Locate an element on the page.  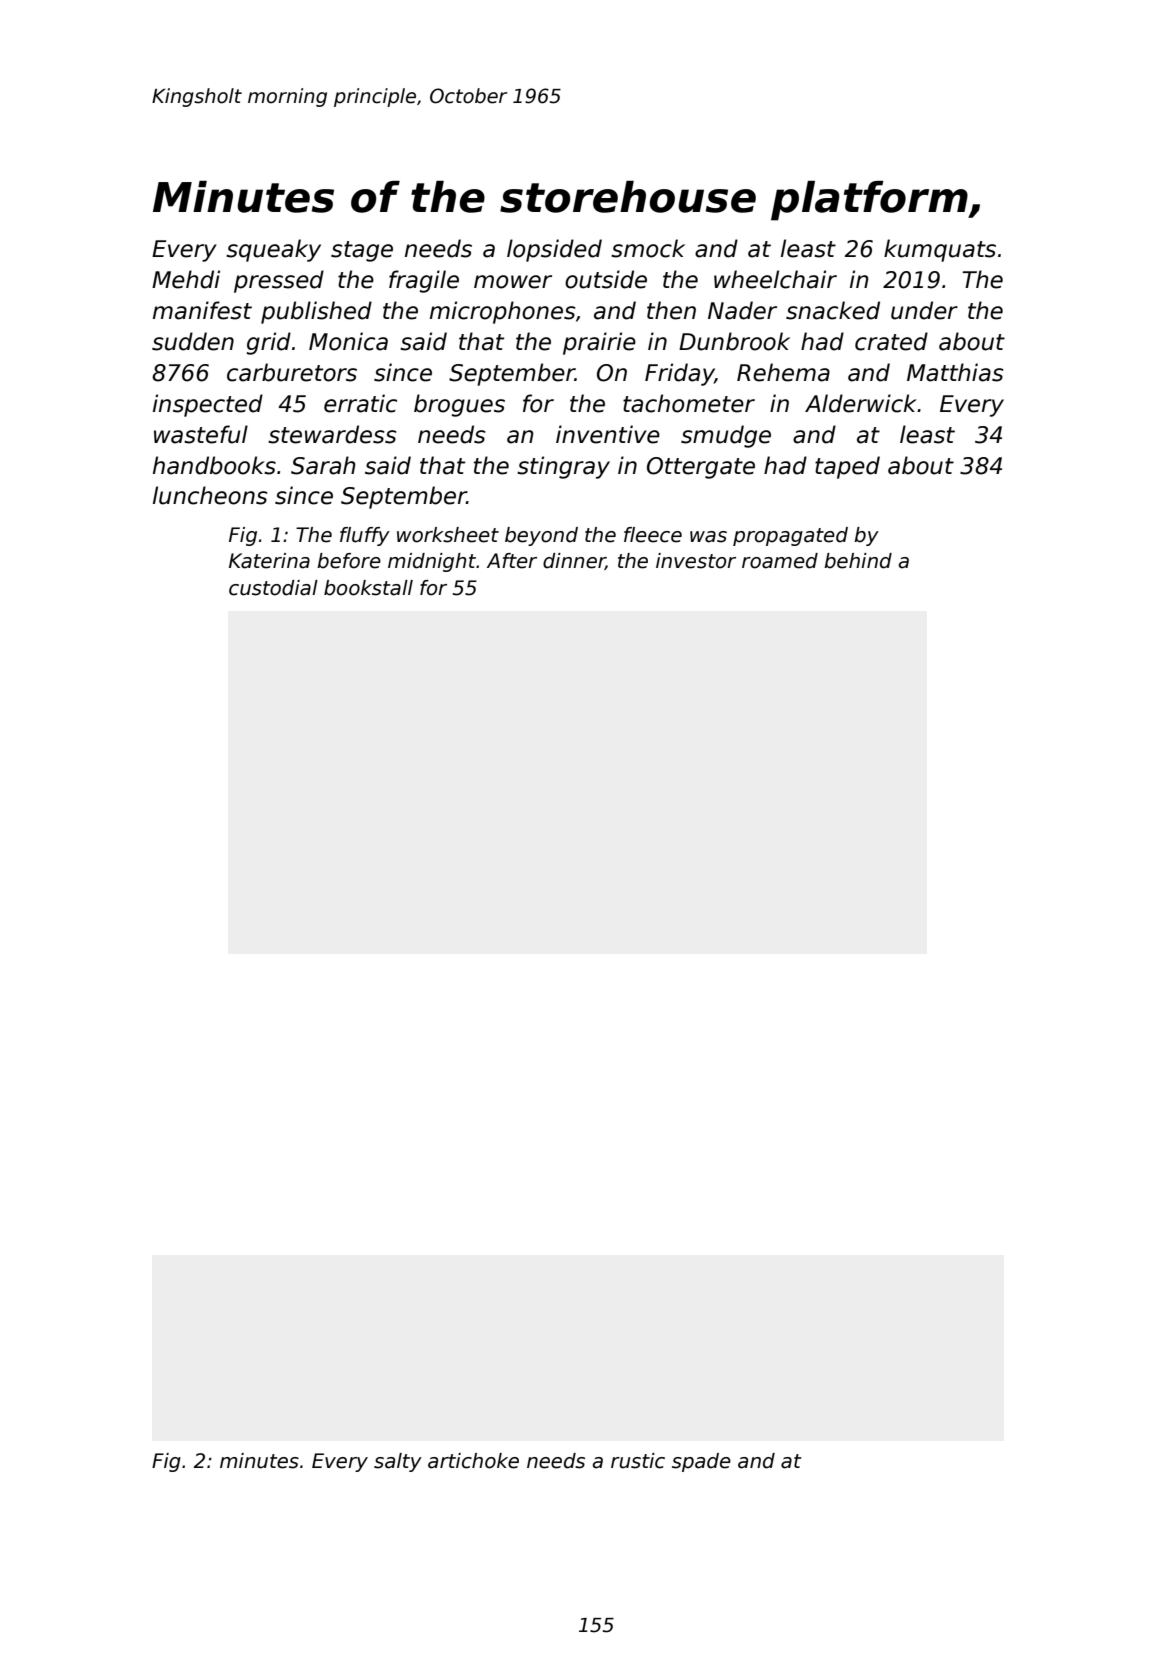
custodial is located at coordinates (273, 588).
